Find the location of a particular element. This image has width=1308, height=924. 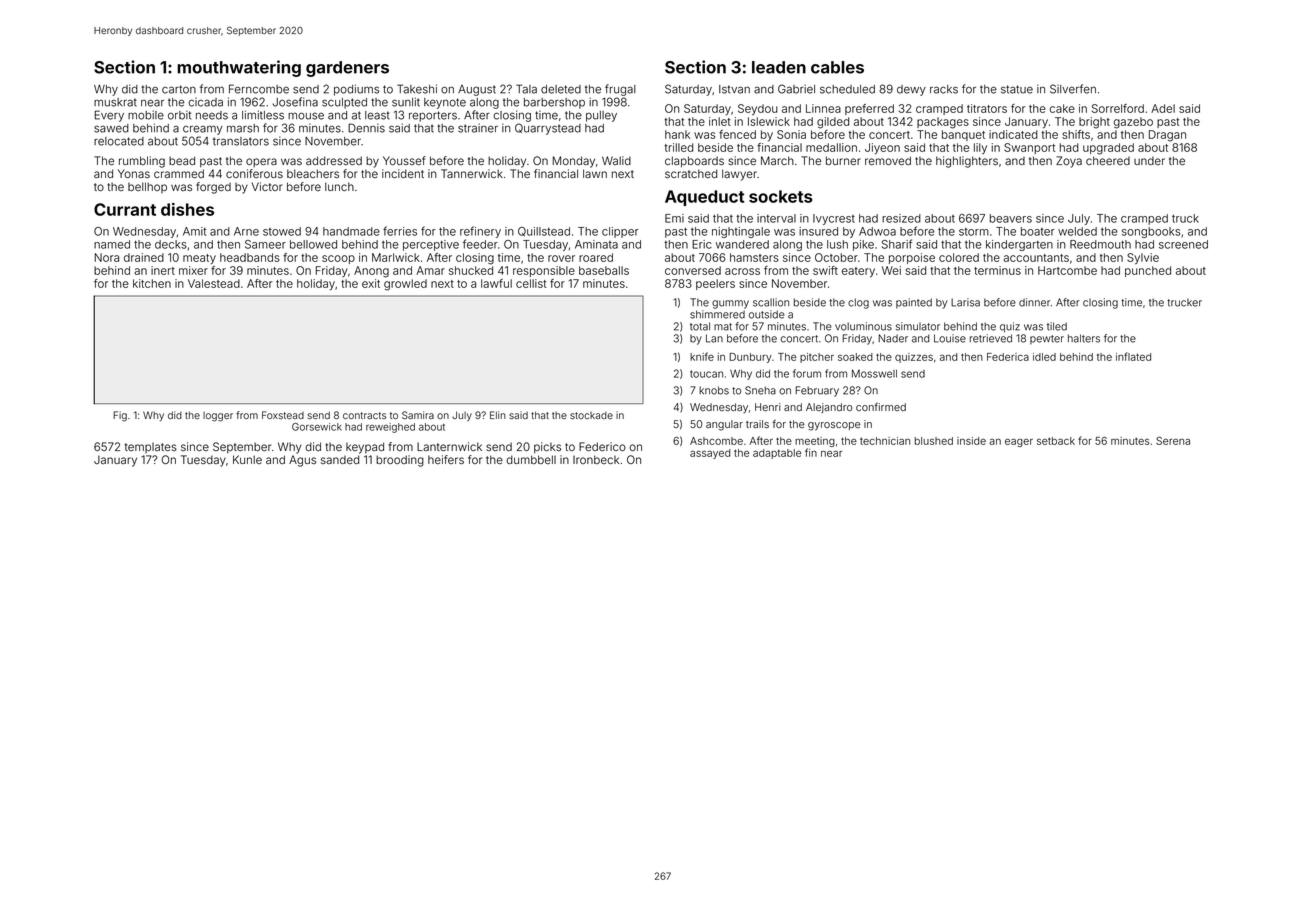

Kunle is located at coordinates (247, 459).
